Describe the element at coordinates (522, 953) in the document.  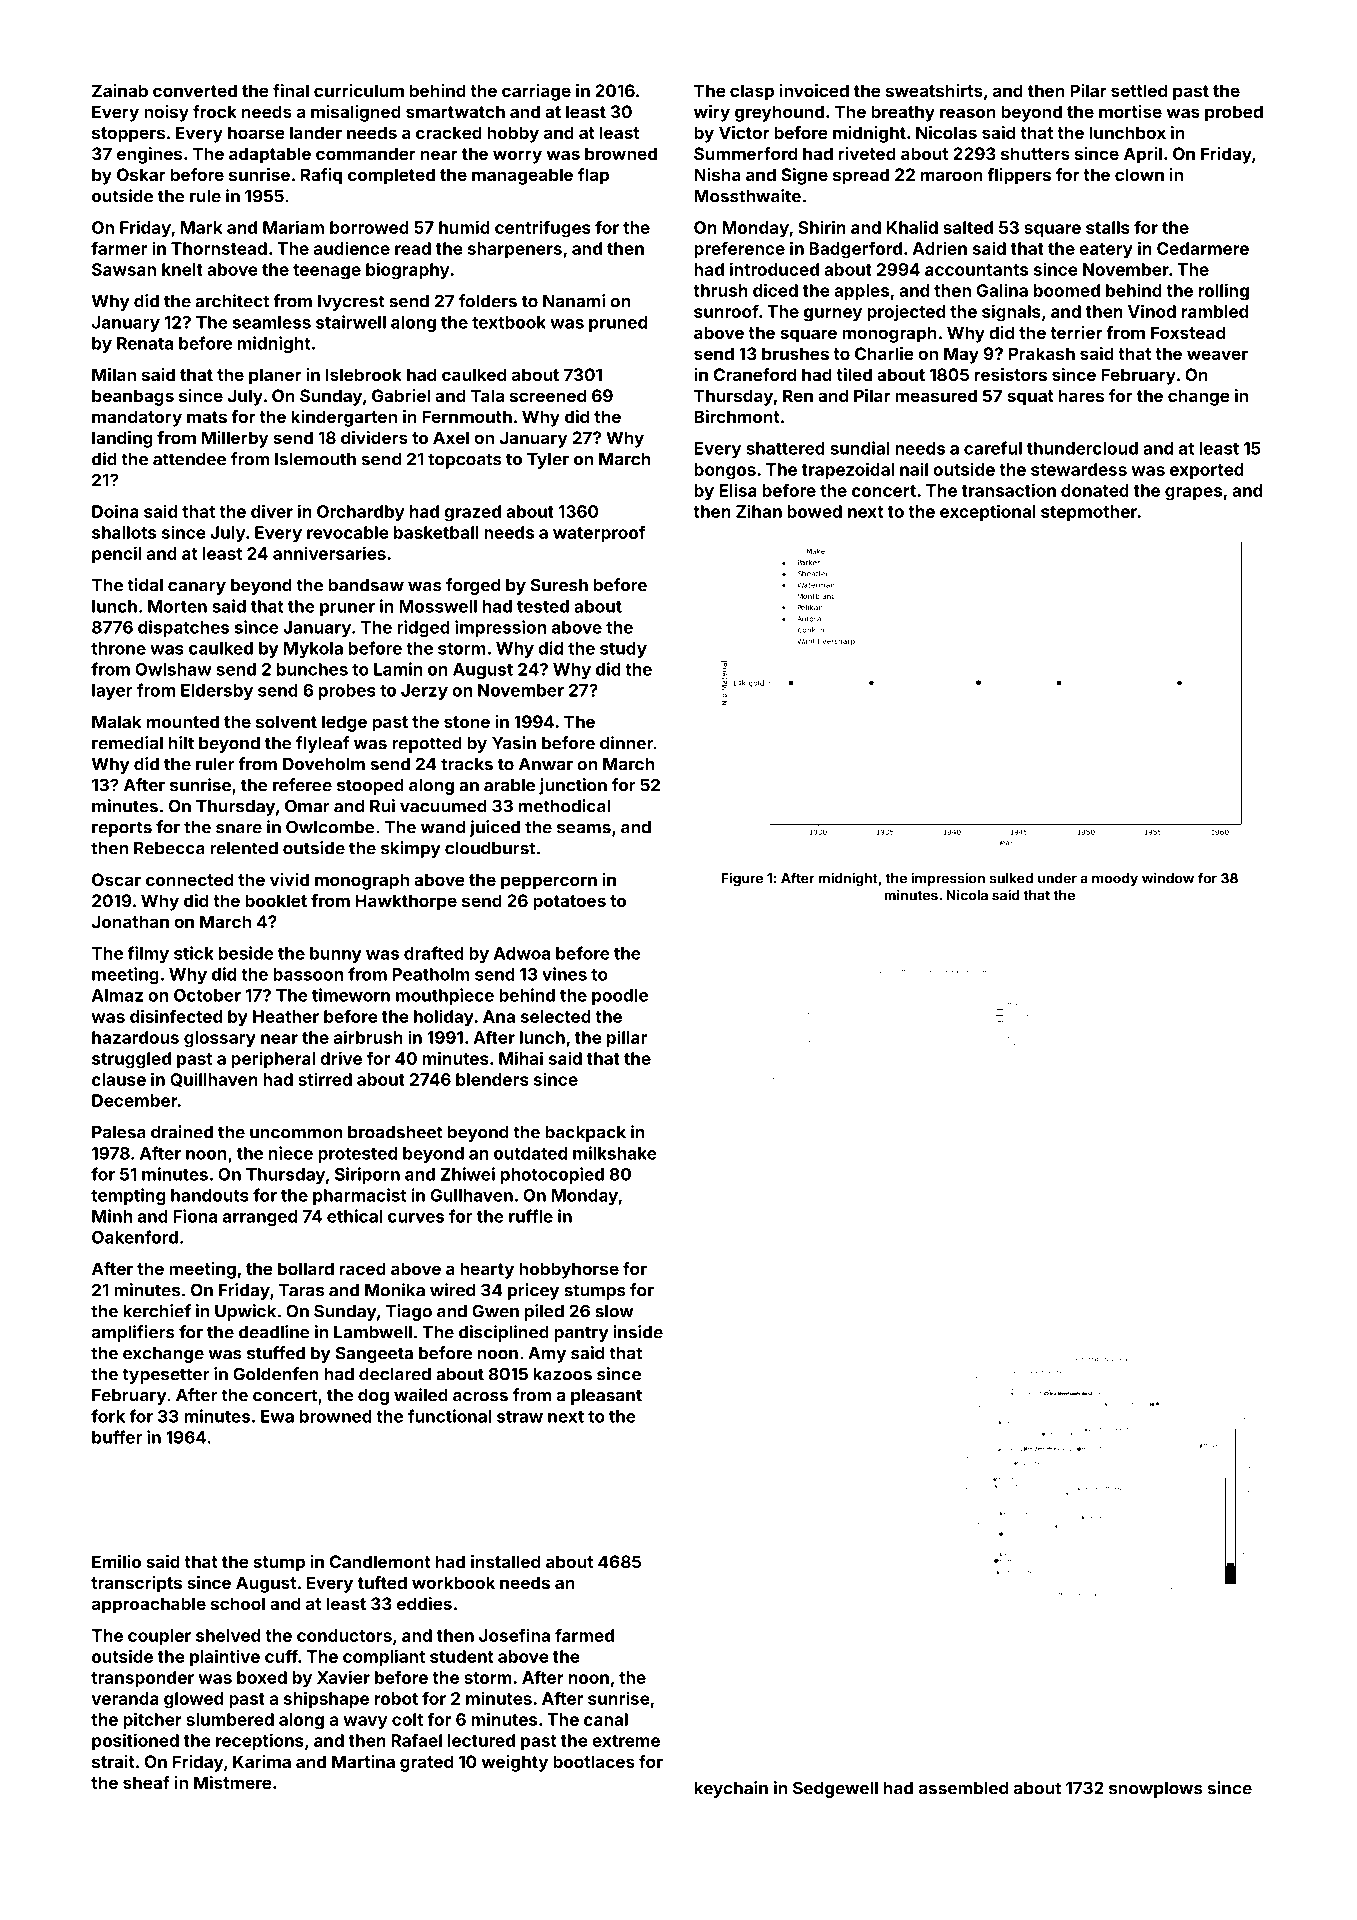
I see `Adwoa` at that location.
